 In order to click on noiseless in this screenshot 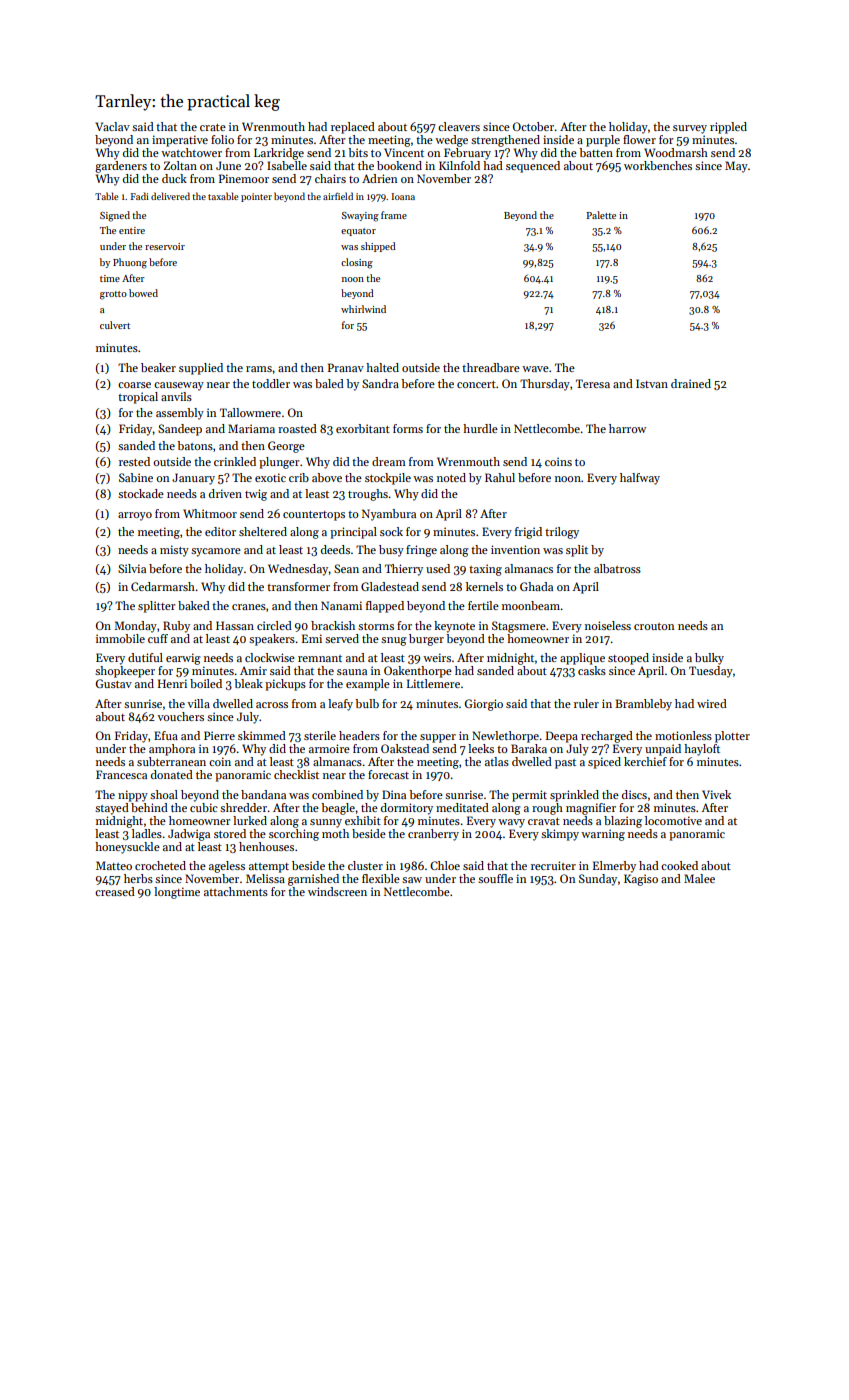, I will do `click(608, 625)`.
